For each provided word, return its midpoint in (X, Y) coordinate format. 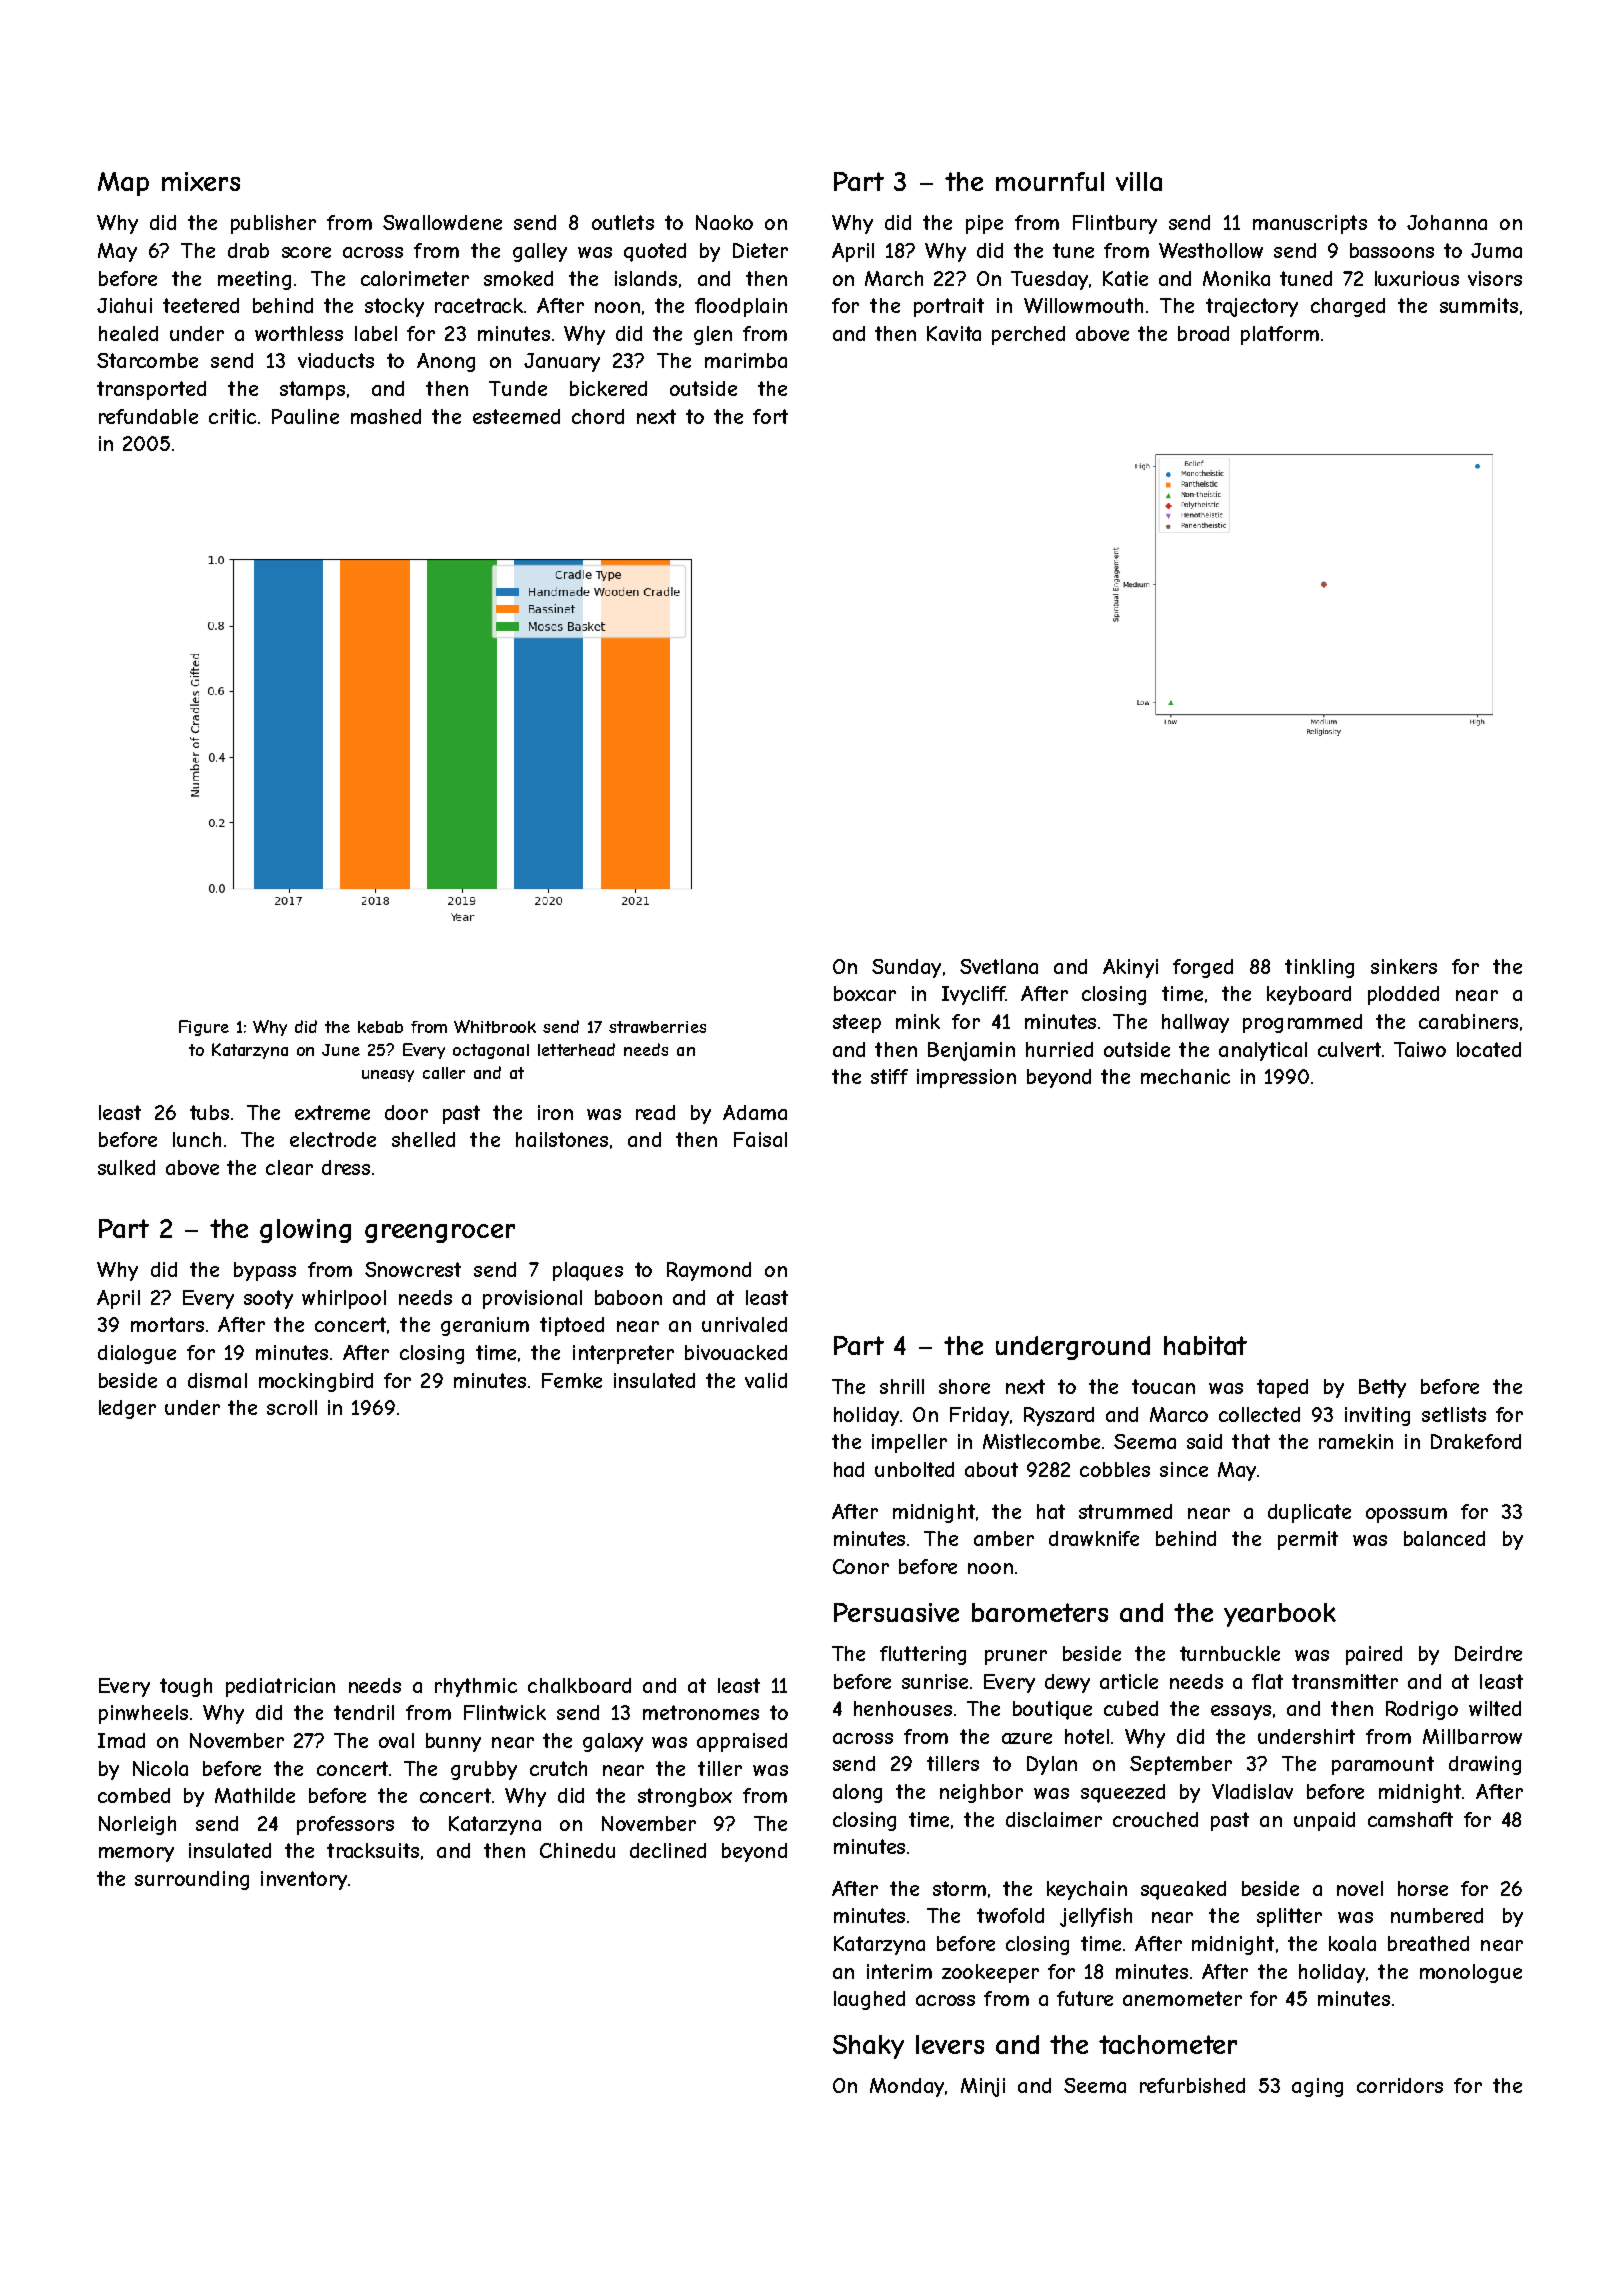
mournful (1050, 181)
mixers (201, 181)
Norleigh (137, 1825)
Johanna (1447, 222)
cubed (1131, 1708)
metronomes (701, 1712)
